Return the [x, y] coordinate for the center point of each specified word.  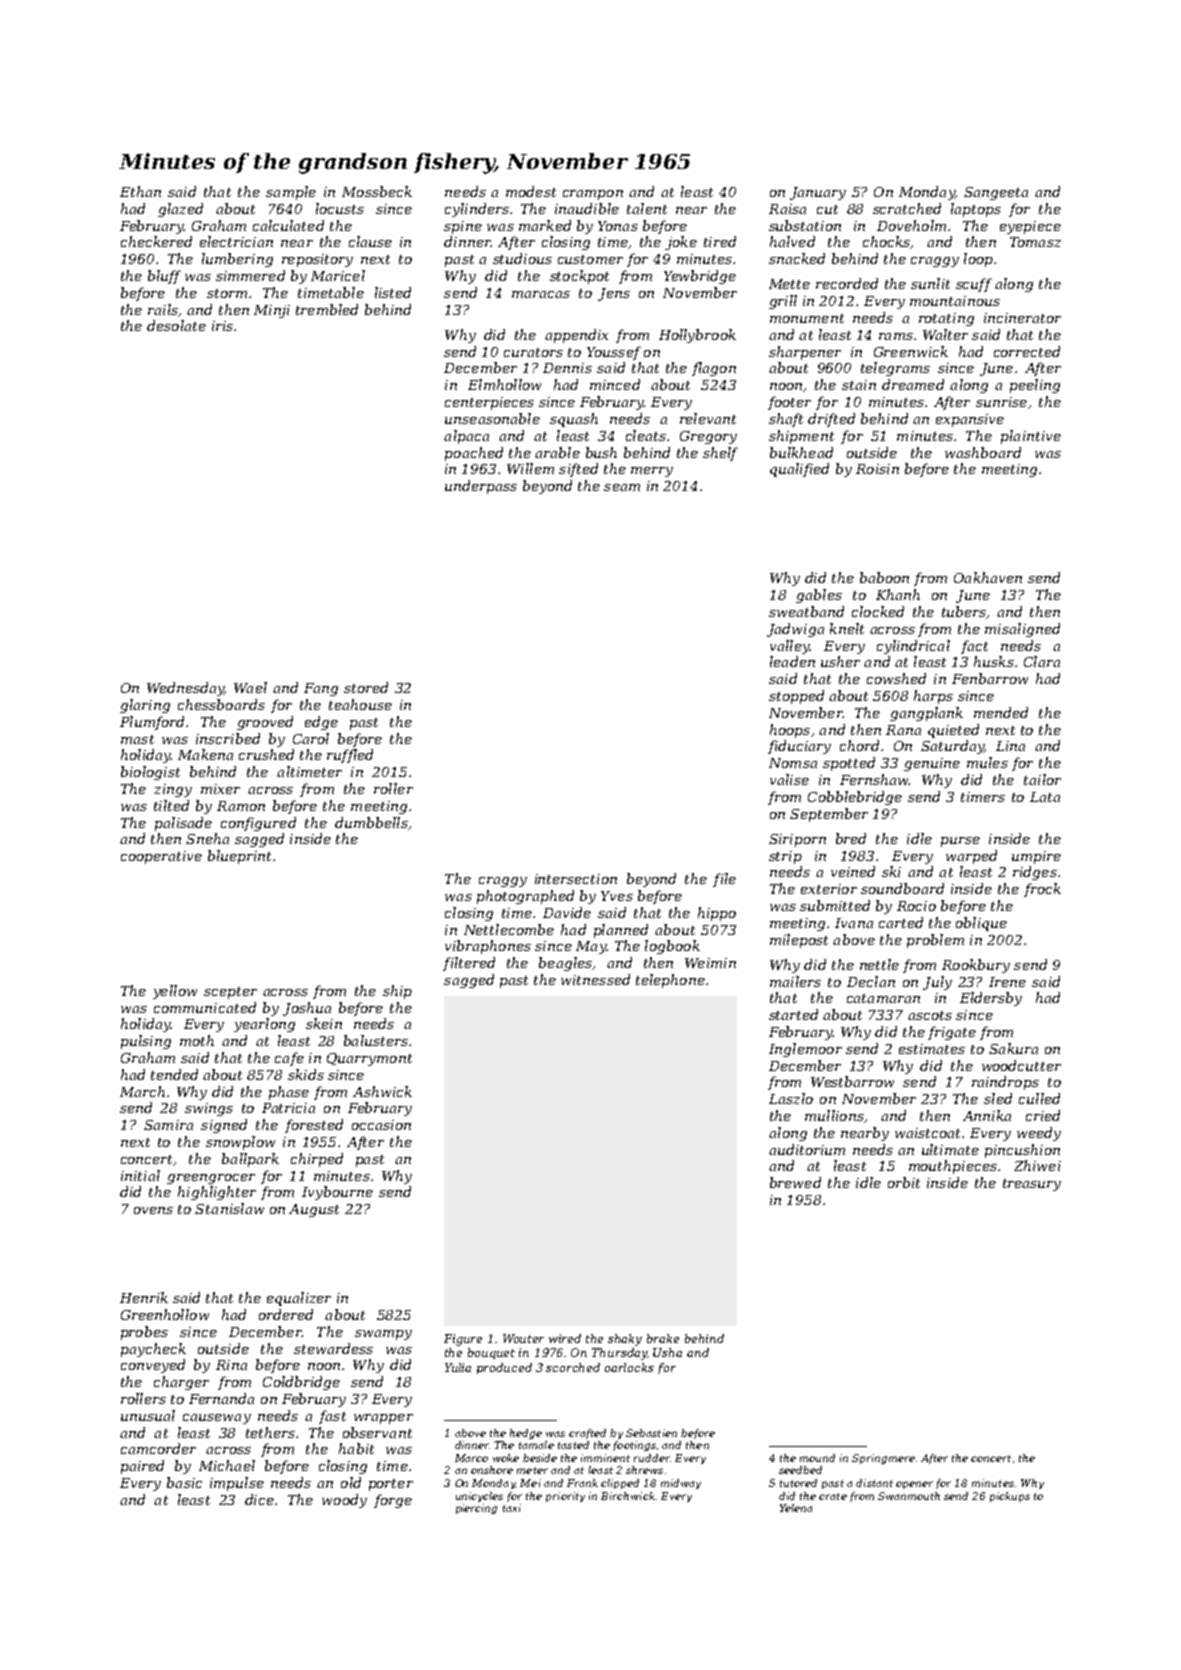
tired [720, 241]
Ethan [140, 191]
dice [259, 1499]
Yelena [796, 1508]
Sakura [1013, 1048]
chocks [886, 241]
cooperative [161, 857]
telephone [670, 981]
